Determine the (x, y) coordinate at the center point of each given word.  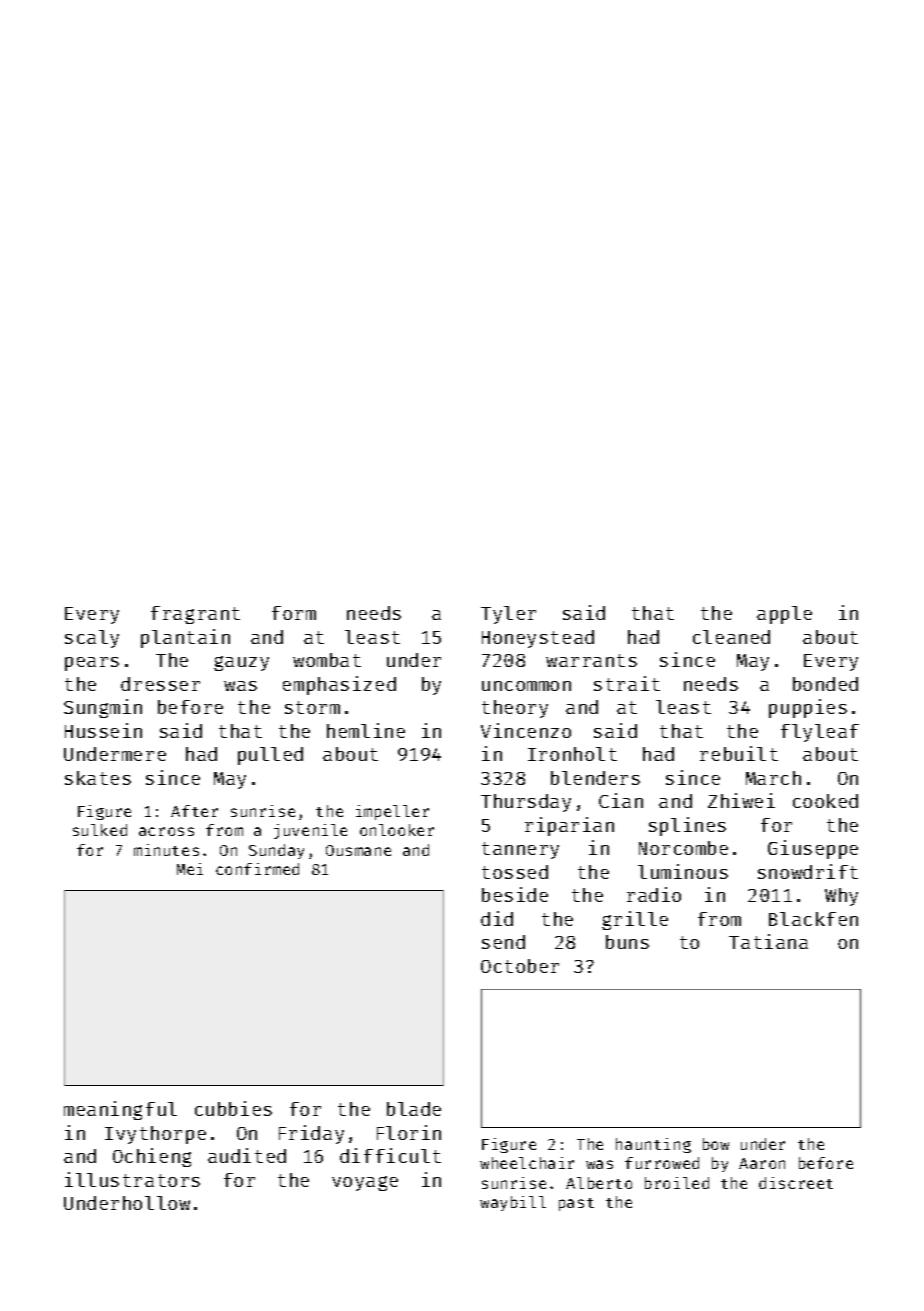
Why (841, 897)
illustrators (132, 1179)
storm (312, 707)
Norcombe (683, 848)
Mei (190, 869)
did (497, 918)
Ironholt (572, 754)
